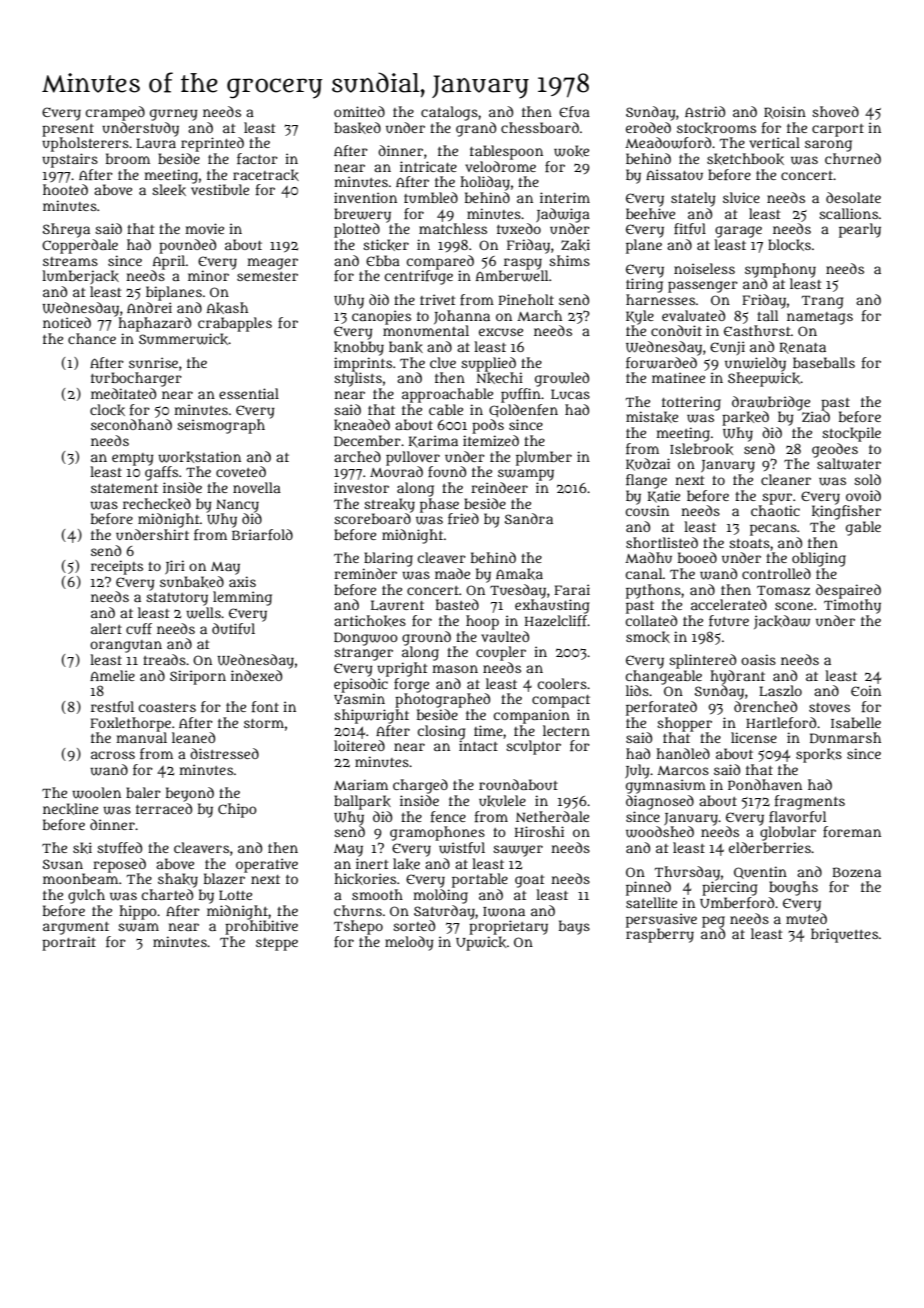 The image size is (924, 1308). What do you see at coordinates (505, 636) in the page?
I see `vaulted` at bounding box center [505, 636].
